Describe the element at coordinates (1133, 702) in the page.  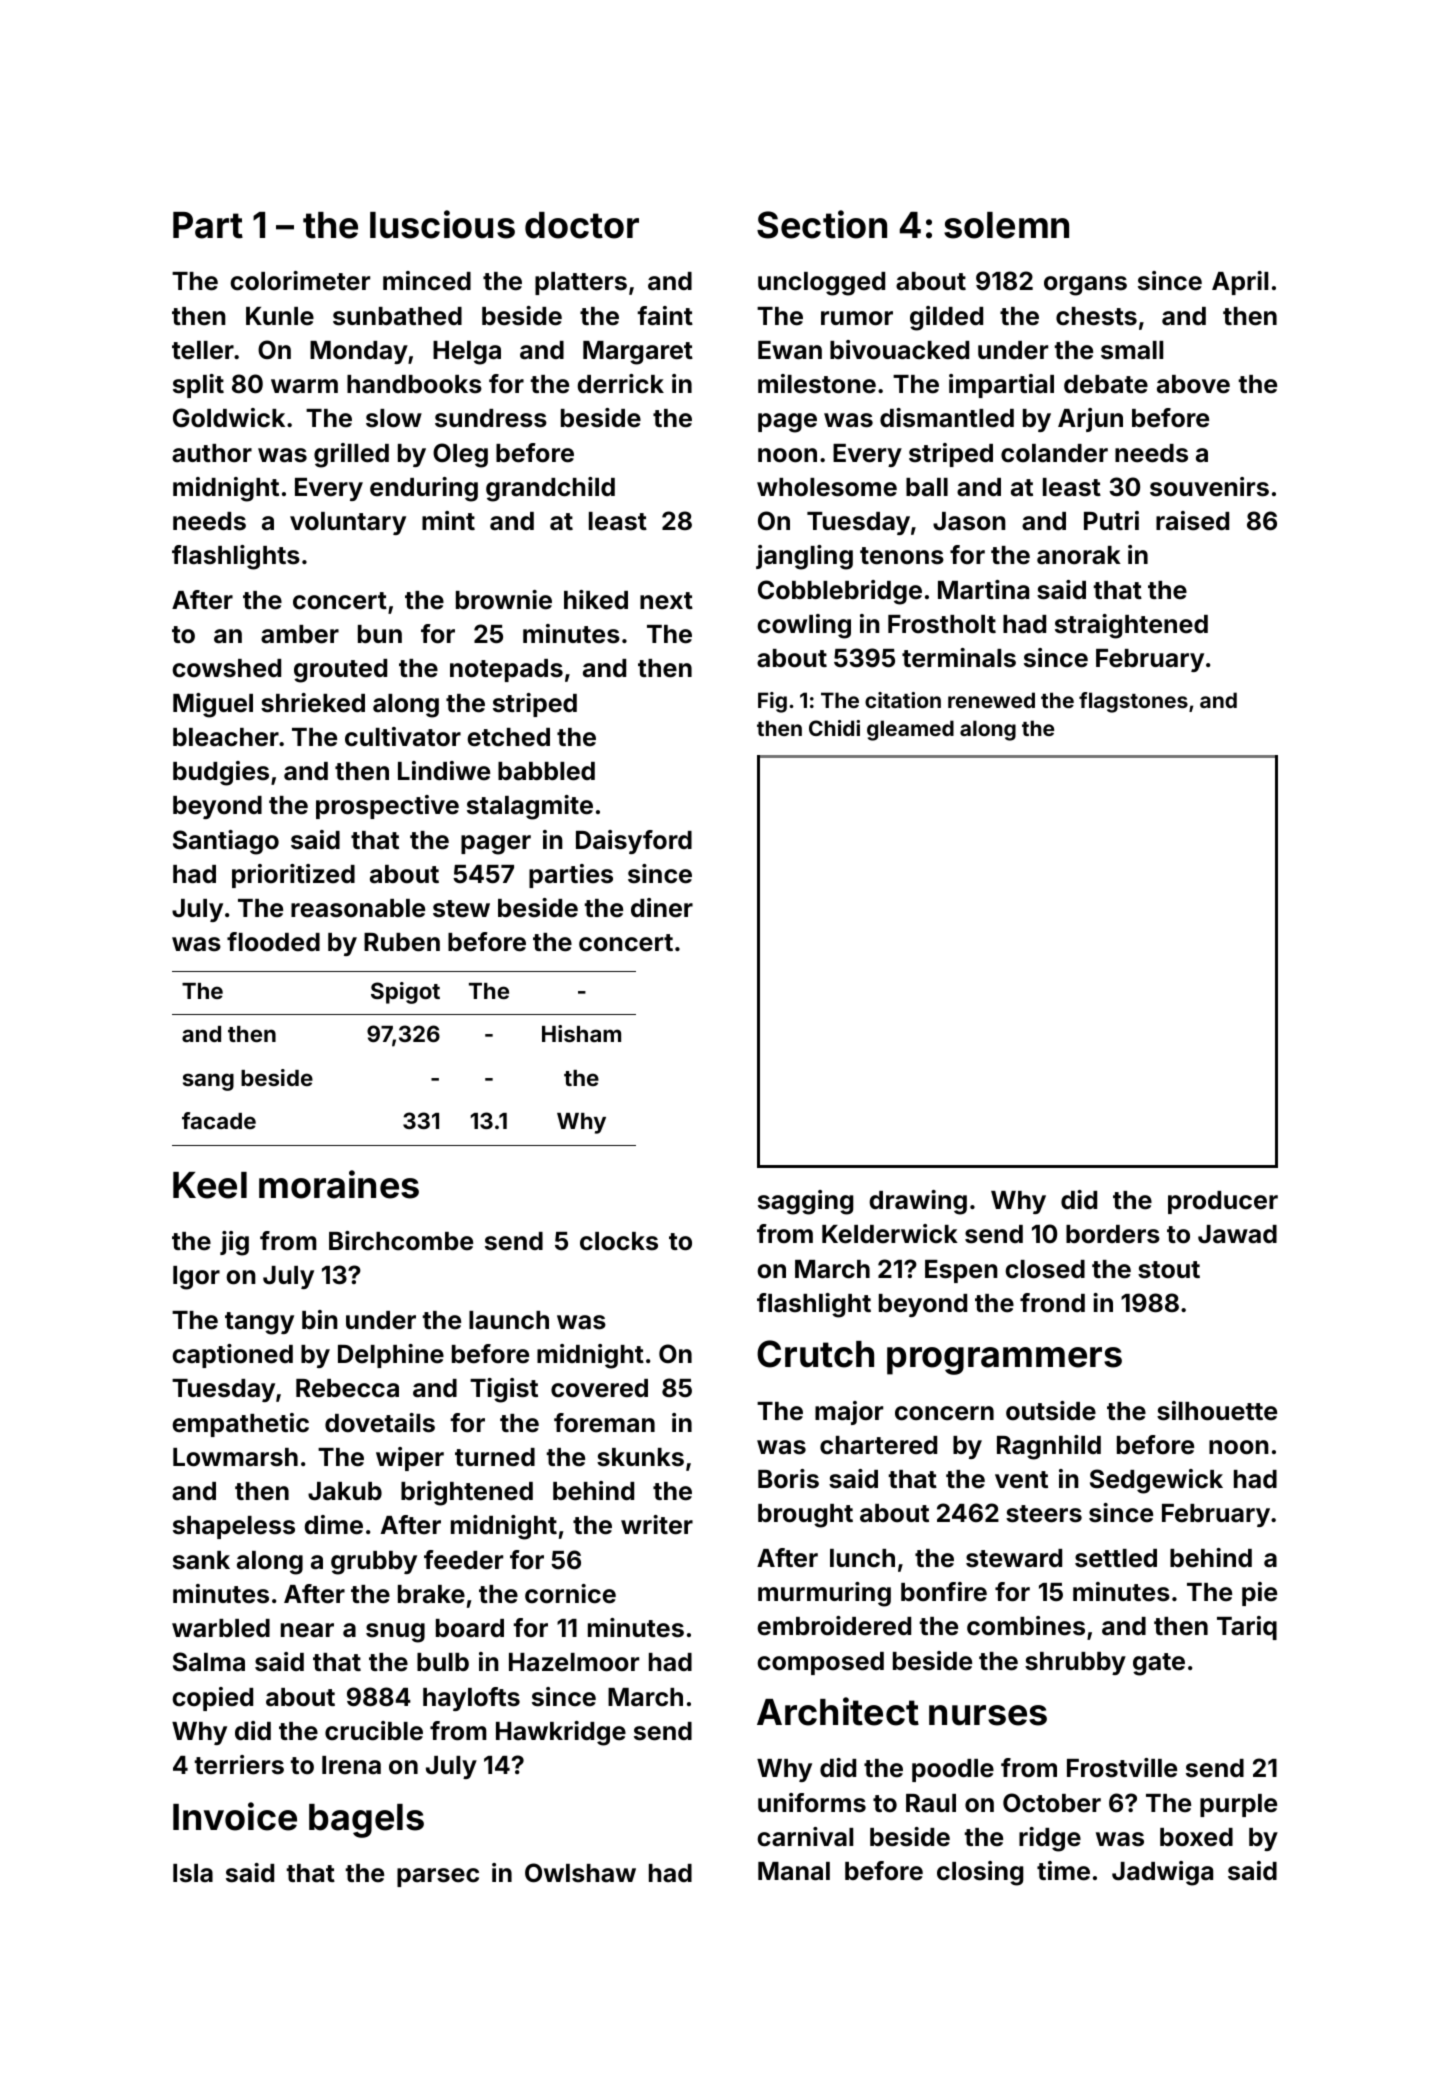
I see `flagstones` at that location.
